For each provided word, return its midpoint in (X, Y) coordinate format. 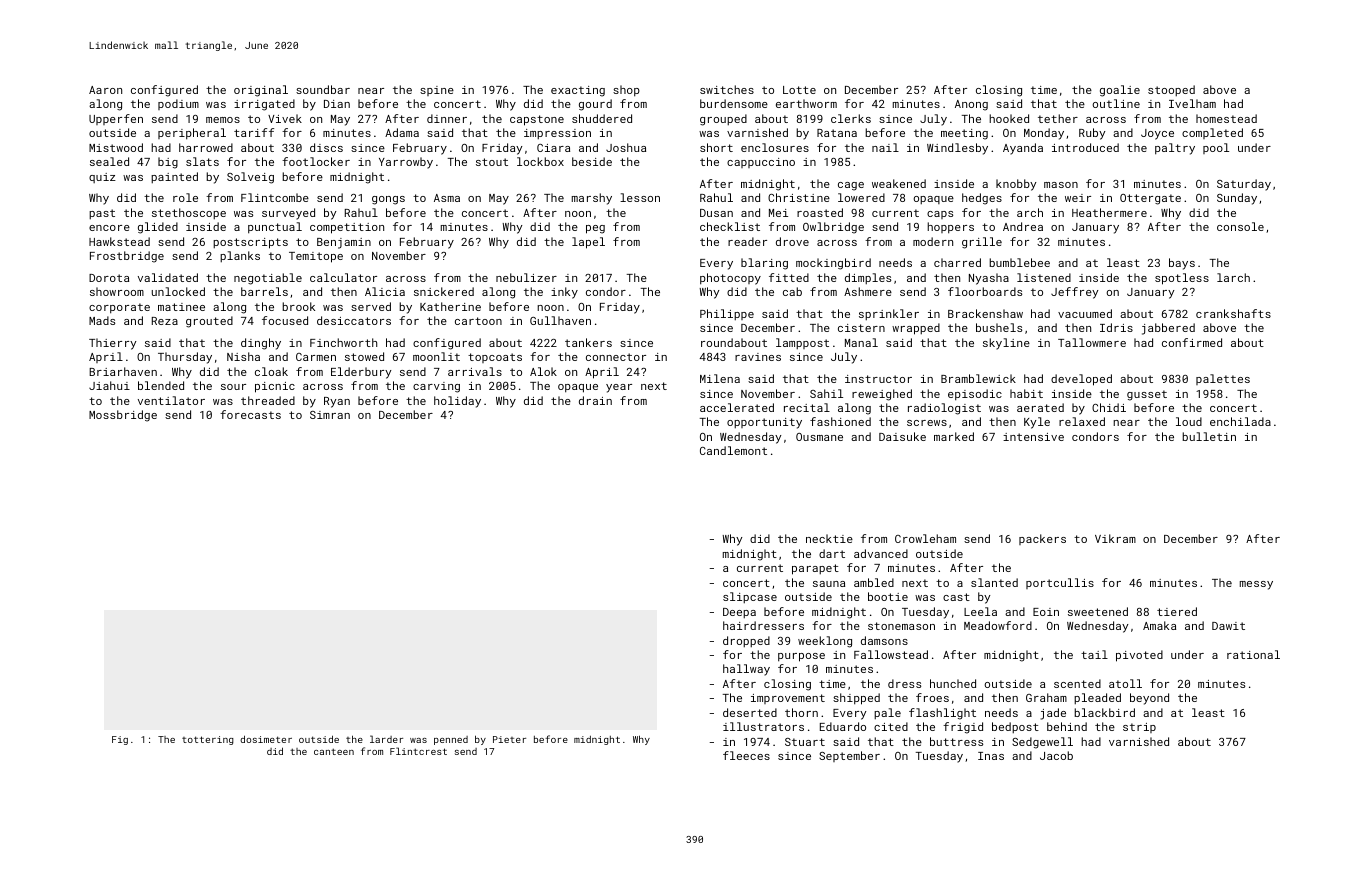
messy (1256, 585)
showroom (117, 291)
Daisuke (902, 436)
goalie (1120, 91)
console (1240, 226)
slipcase (750, 597)
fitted (789, 277)
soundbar (323, 89)
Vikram (1115, 538)
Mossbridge (123, 416)
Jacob (1056, 755)
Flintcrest (418, 751)
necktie (829, 538)
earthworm (806, 103)
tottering (208, 740)
